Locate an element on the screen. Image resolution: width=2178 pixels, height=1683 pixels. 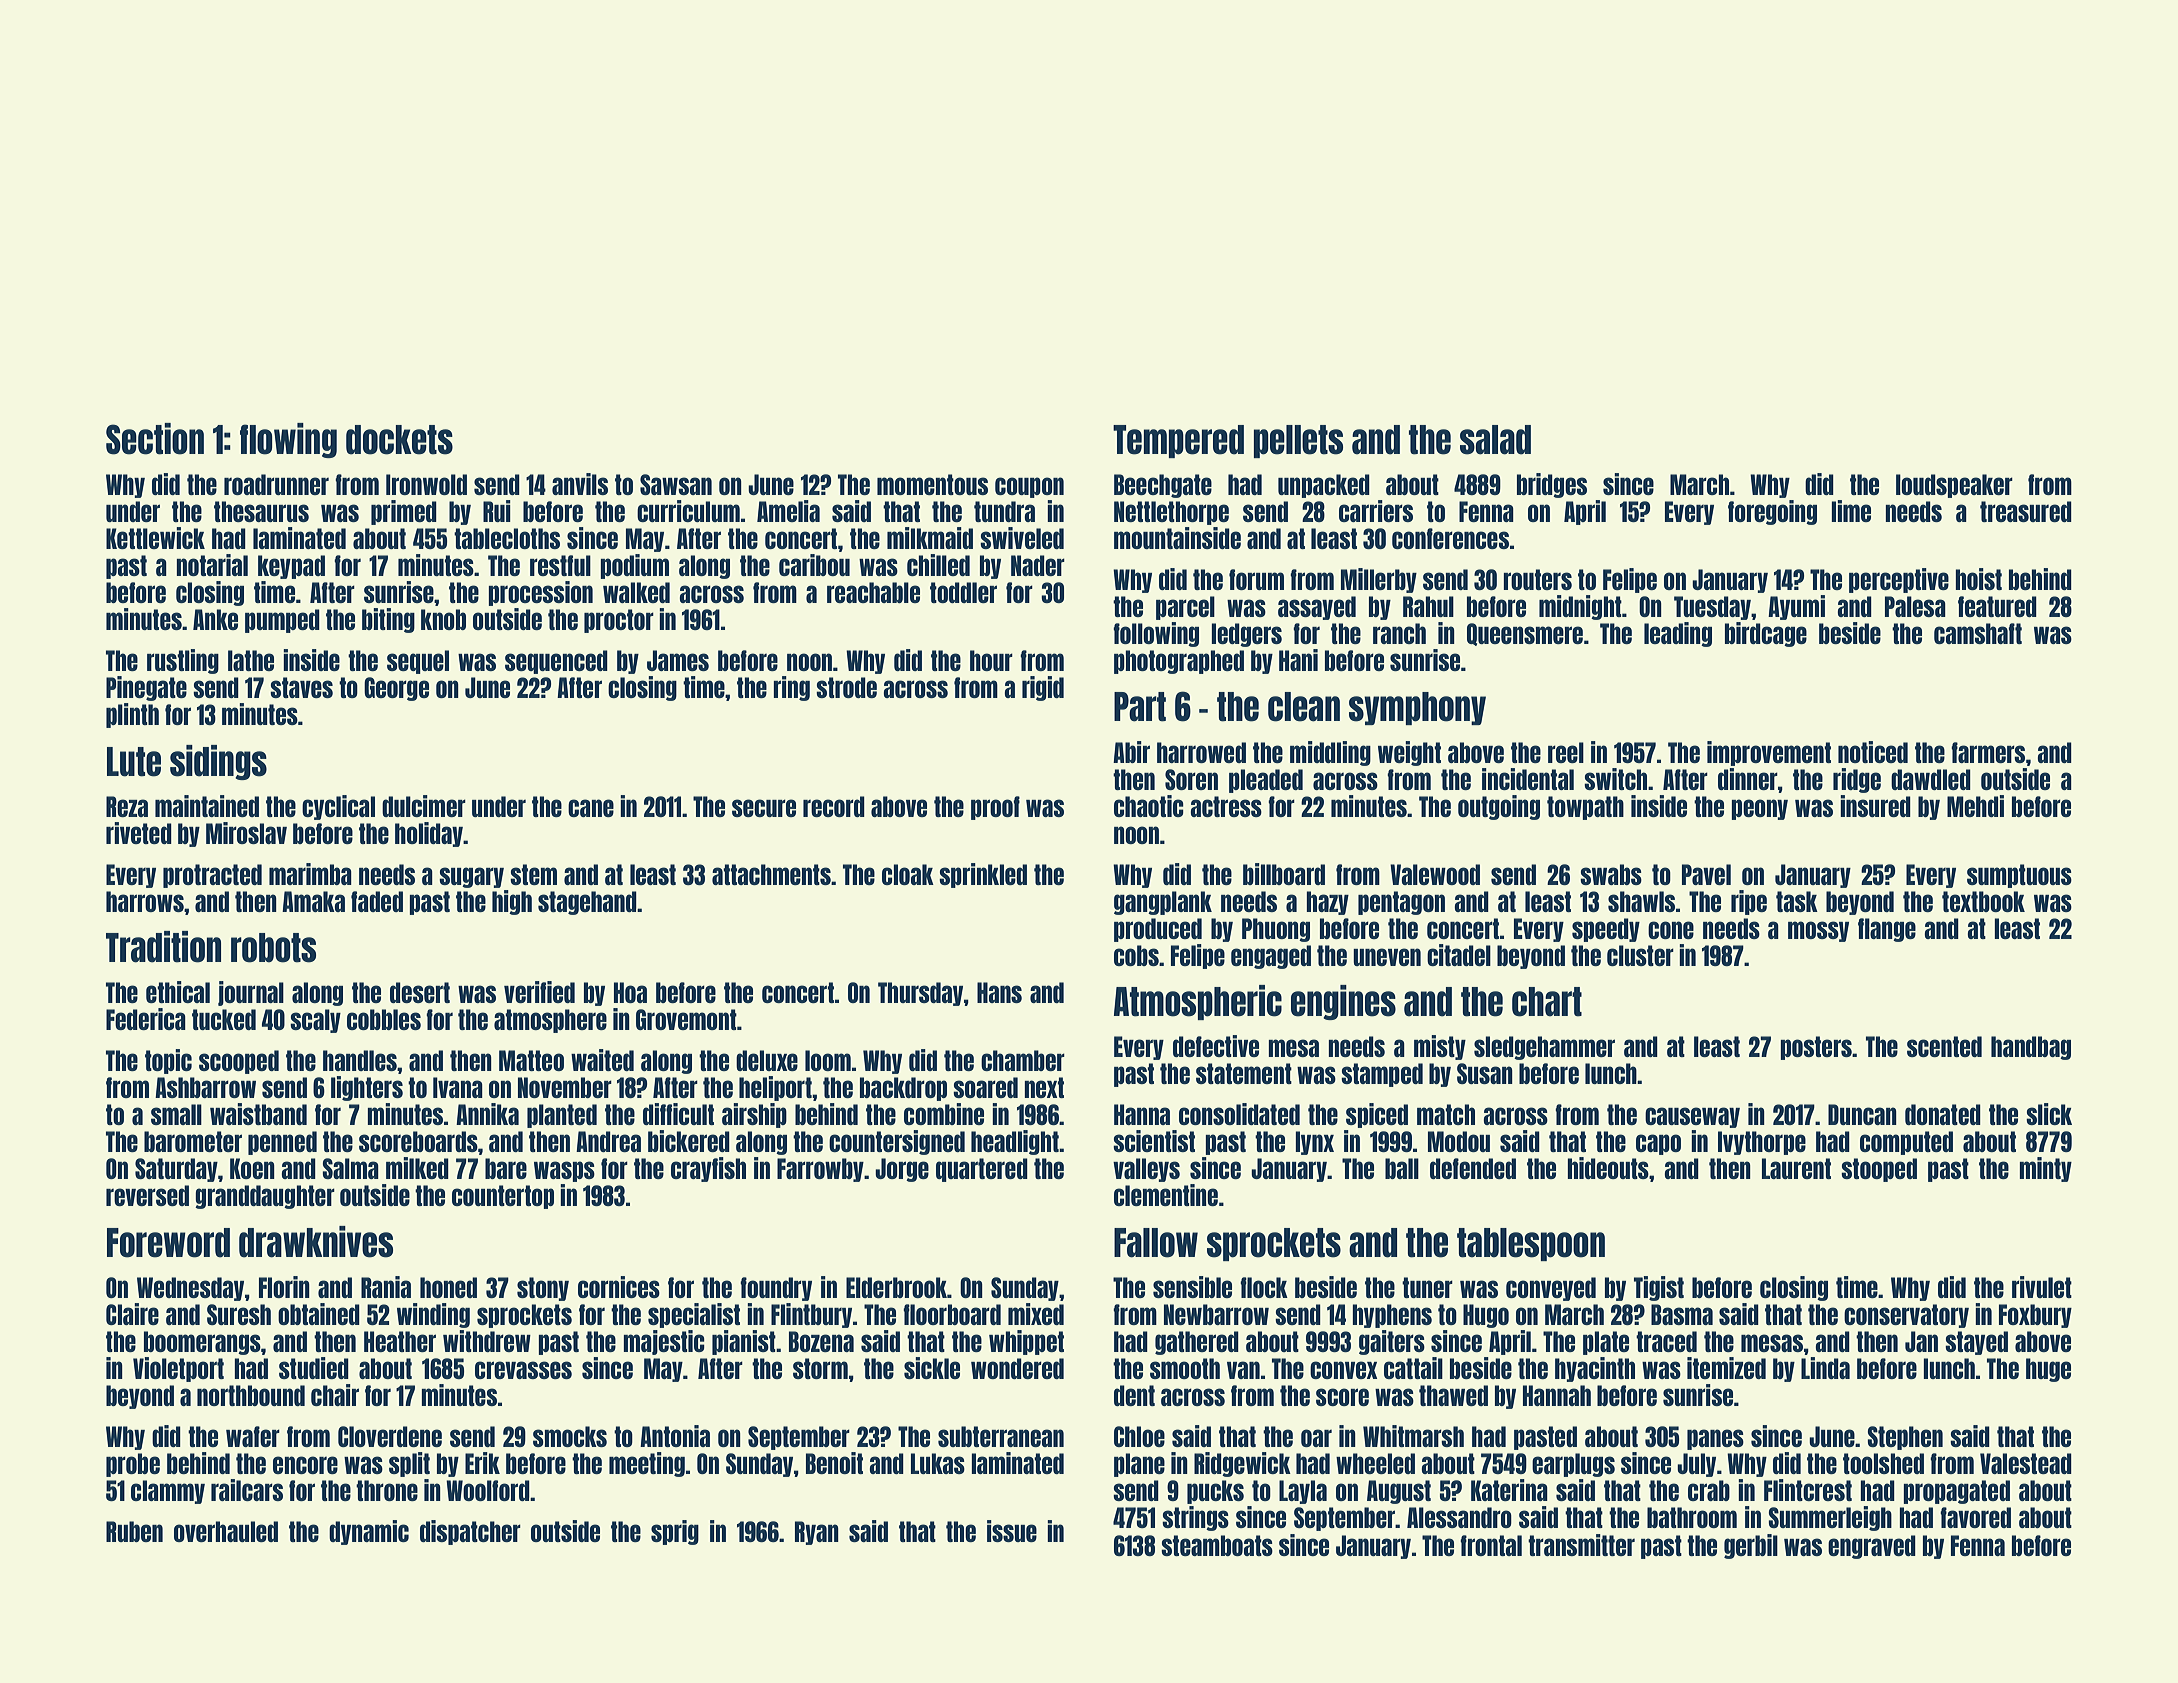
wasps is located at coordinates (564, 1171).
